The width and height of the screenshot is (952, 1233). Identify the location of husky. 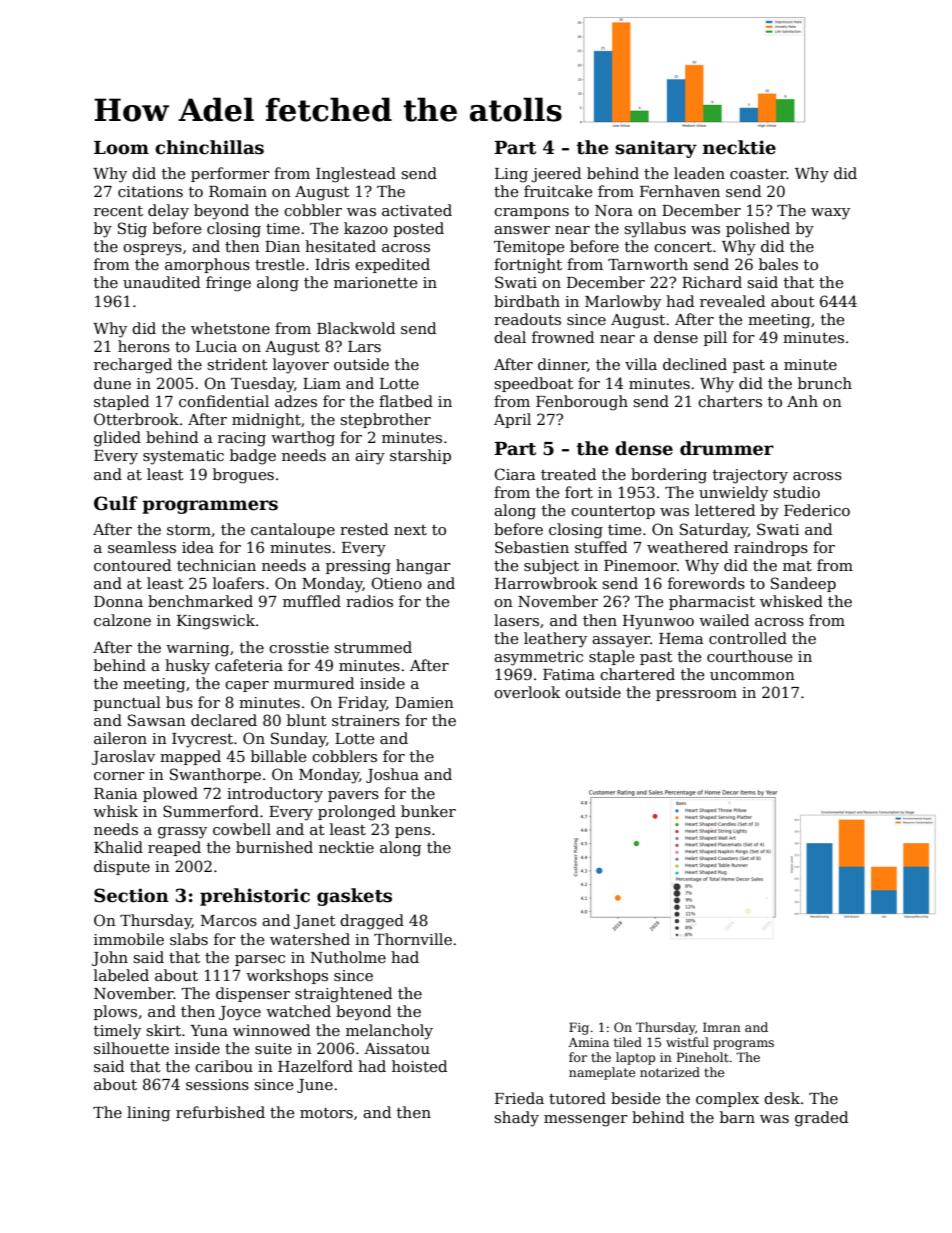
(187, 667).
